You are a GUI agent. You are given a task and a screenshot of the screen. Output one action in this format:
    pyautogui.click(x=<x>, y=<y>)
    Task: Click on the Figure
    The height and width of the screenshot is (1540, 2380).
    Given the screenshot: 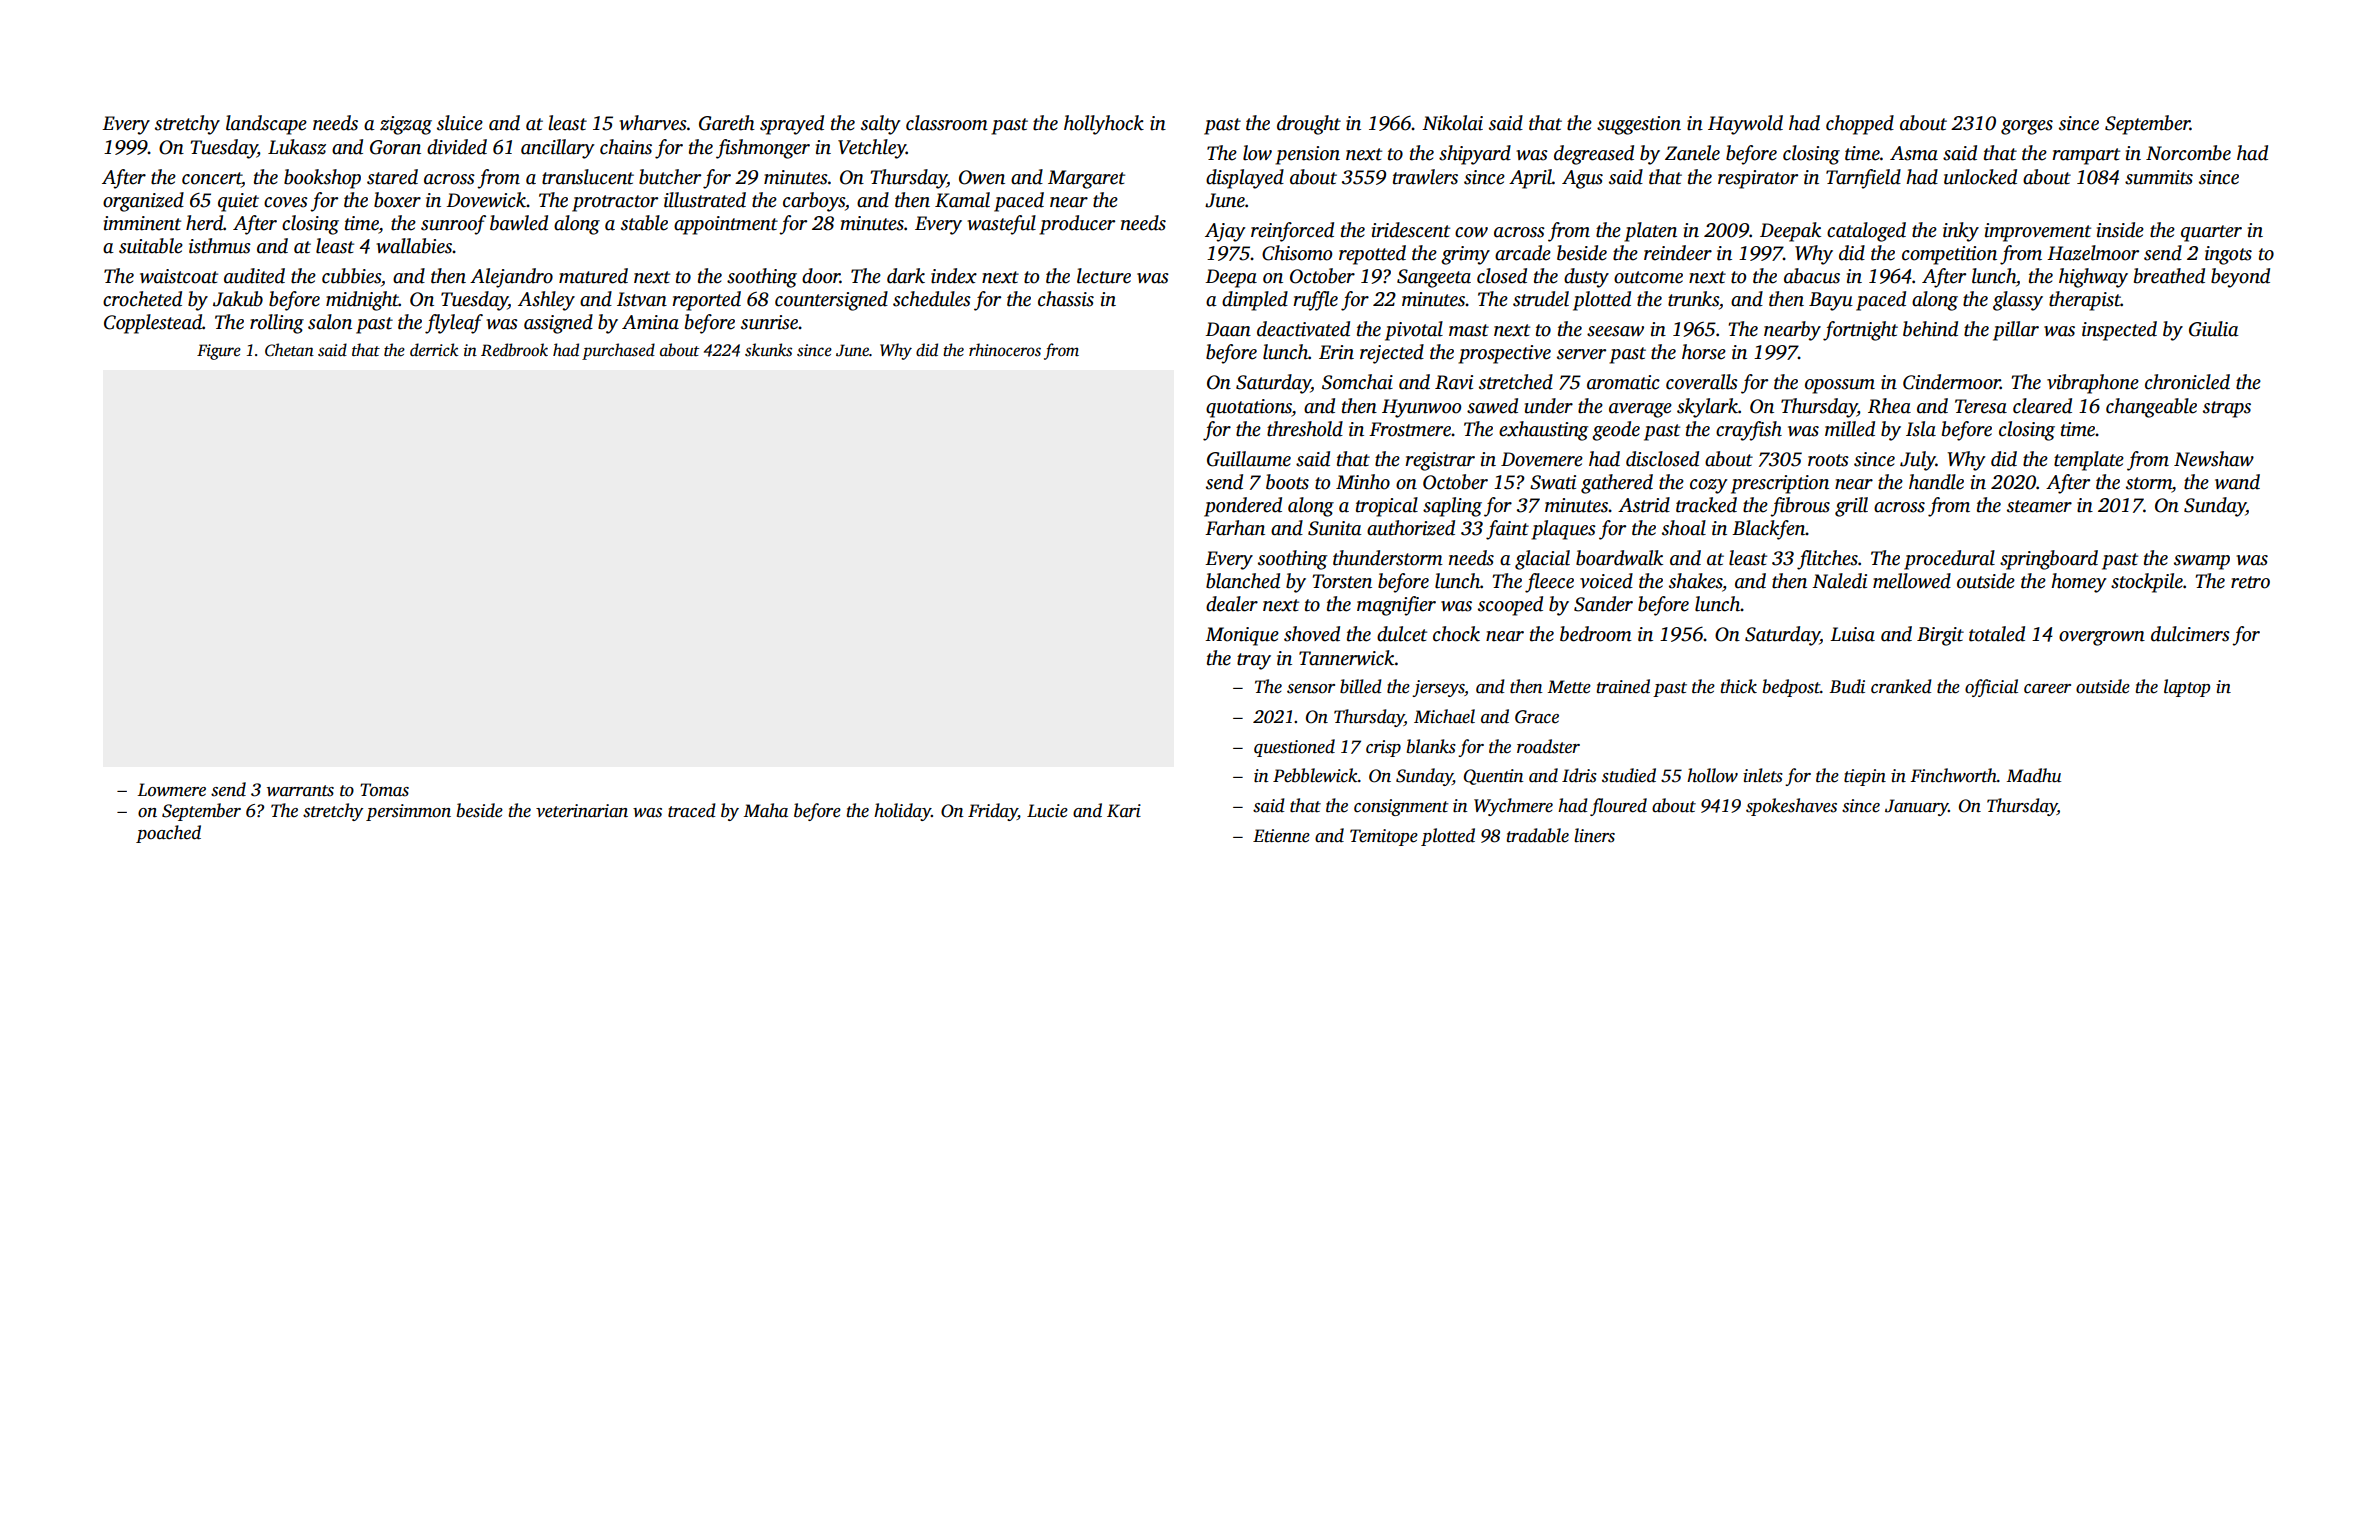 What is the action you would take?
    pyautogui.click(x=219, y=352)
